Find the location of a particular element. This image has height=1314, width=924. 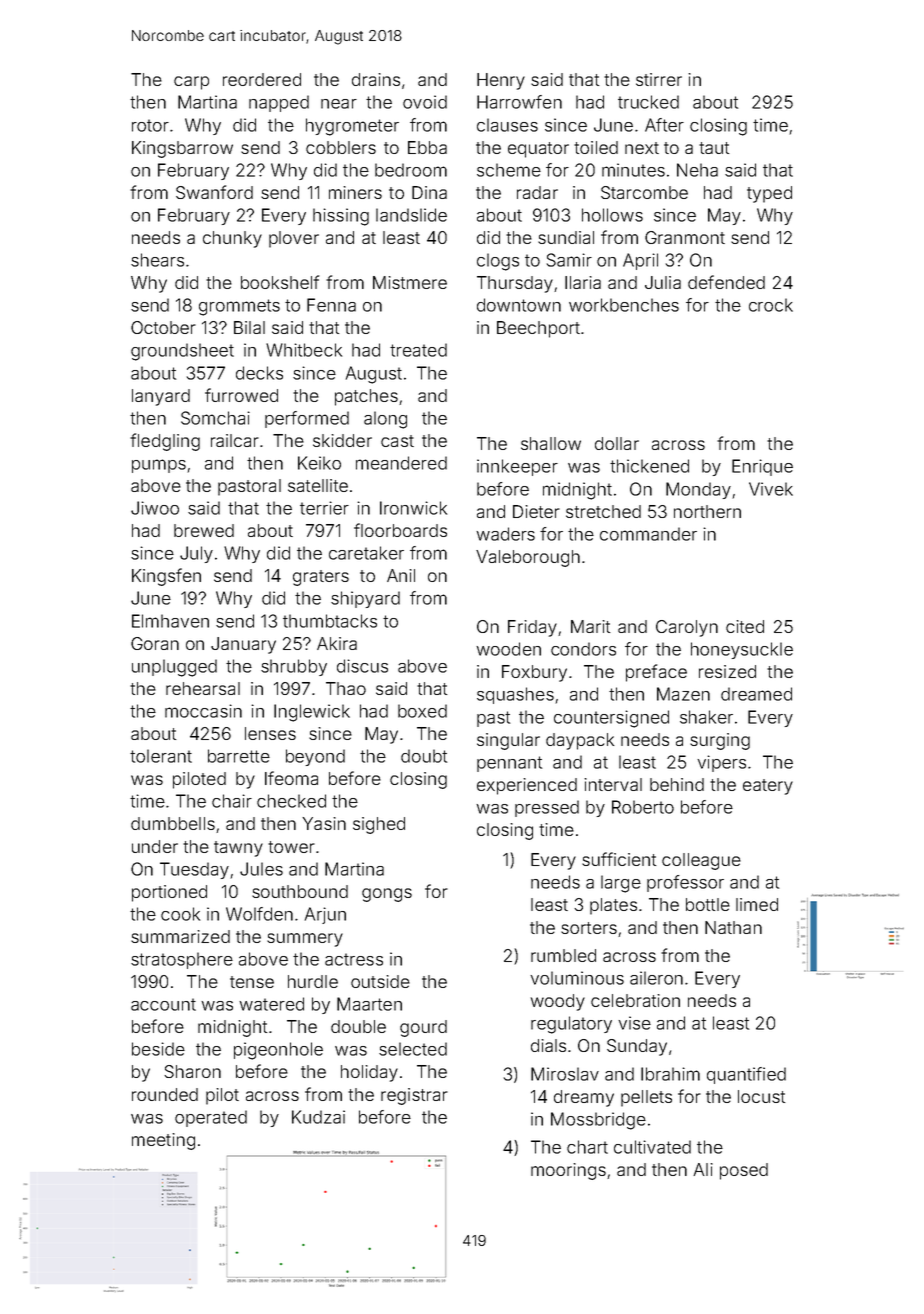

ovoid is located at coordinates (425, 102).
